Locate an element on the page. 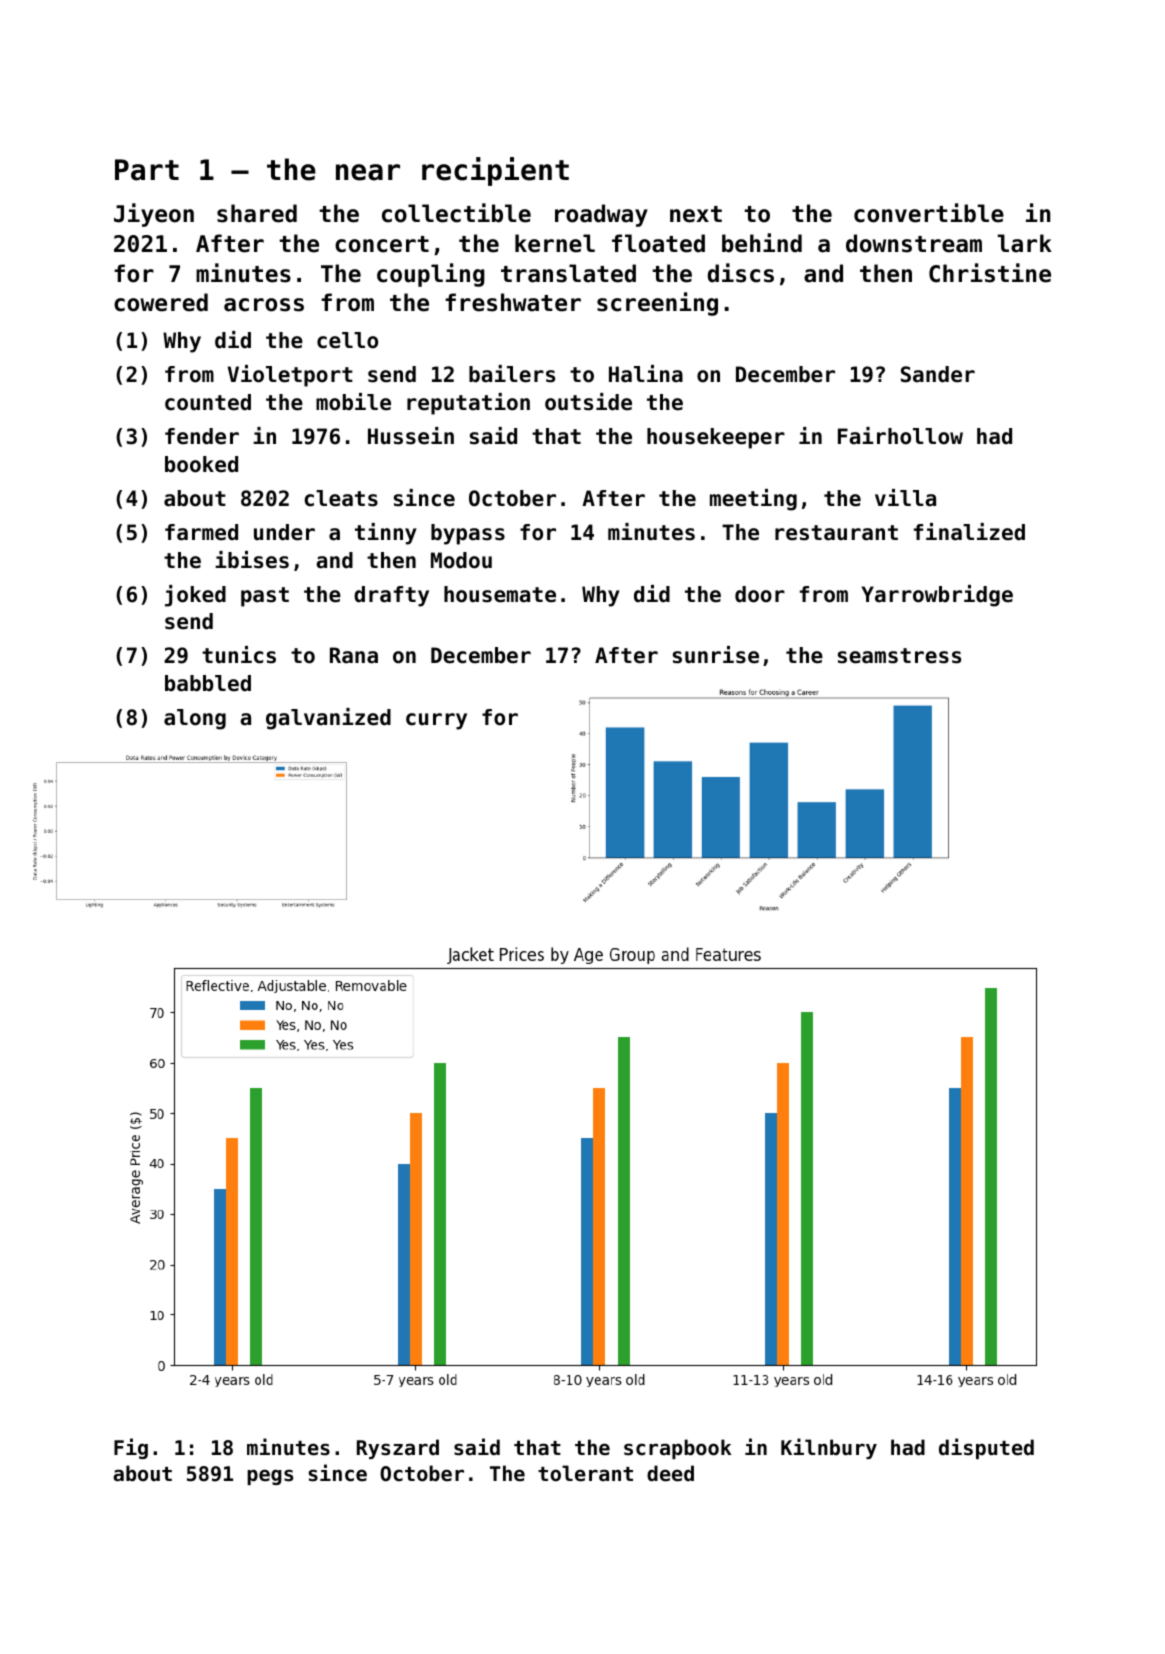 The width and height of the page is (1165, 1654). Violetport is located at coordinates (290, 376).
